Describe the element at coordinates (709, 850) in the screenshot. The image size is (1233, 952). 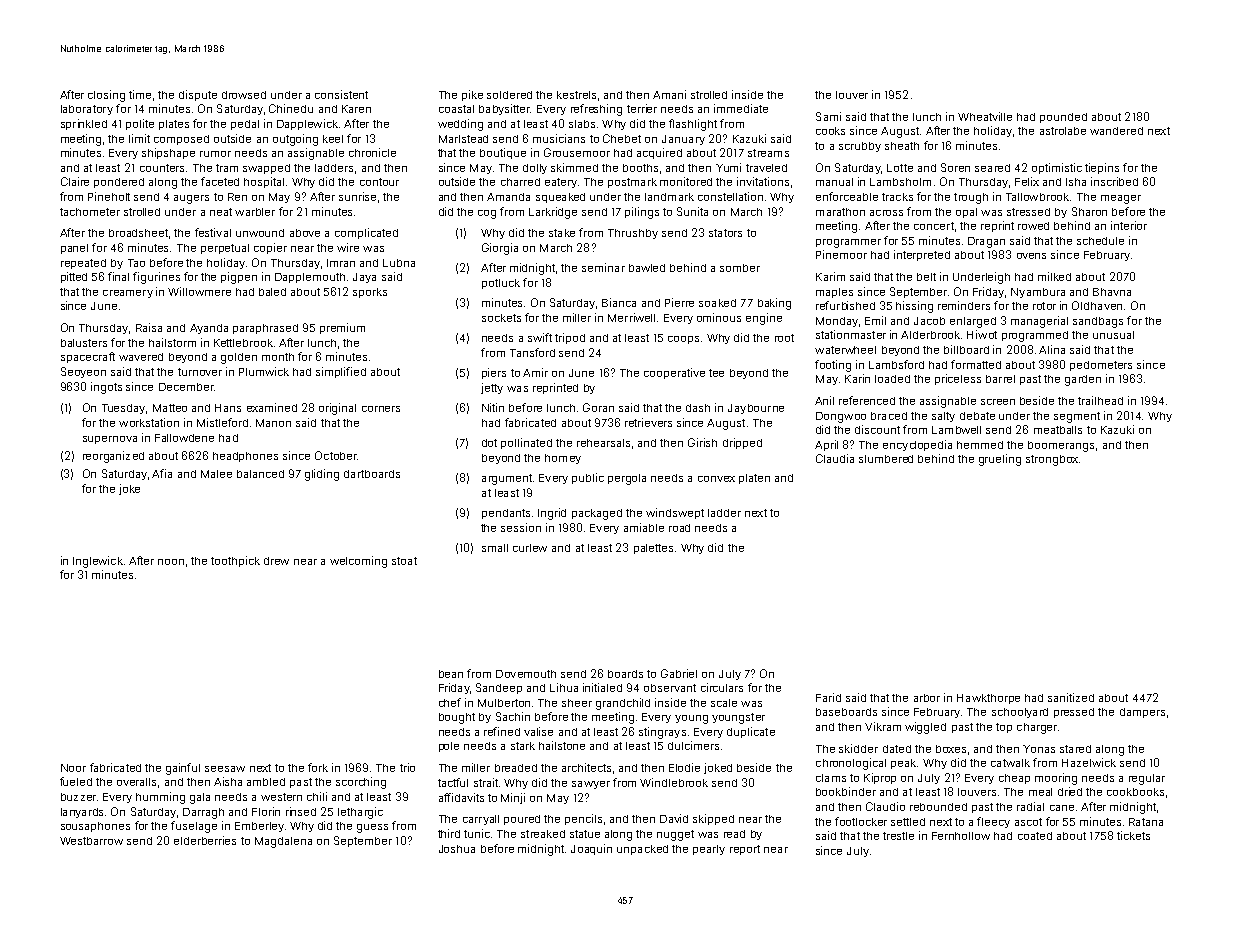
I see `pearly` at that location.
